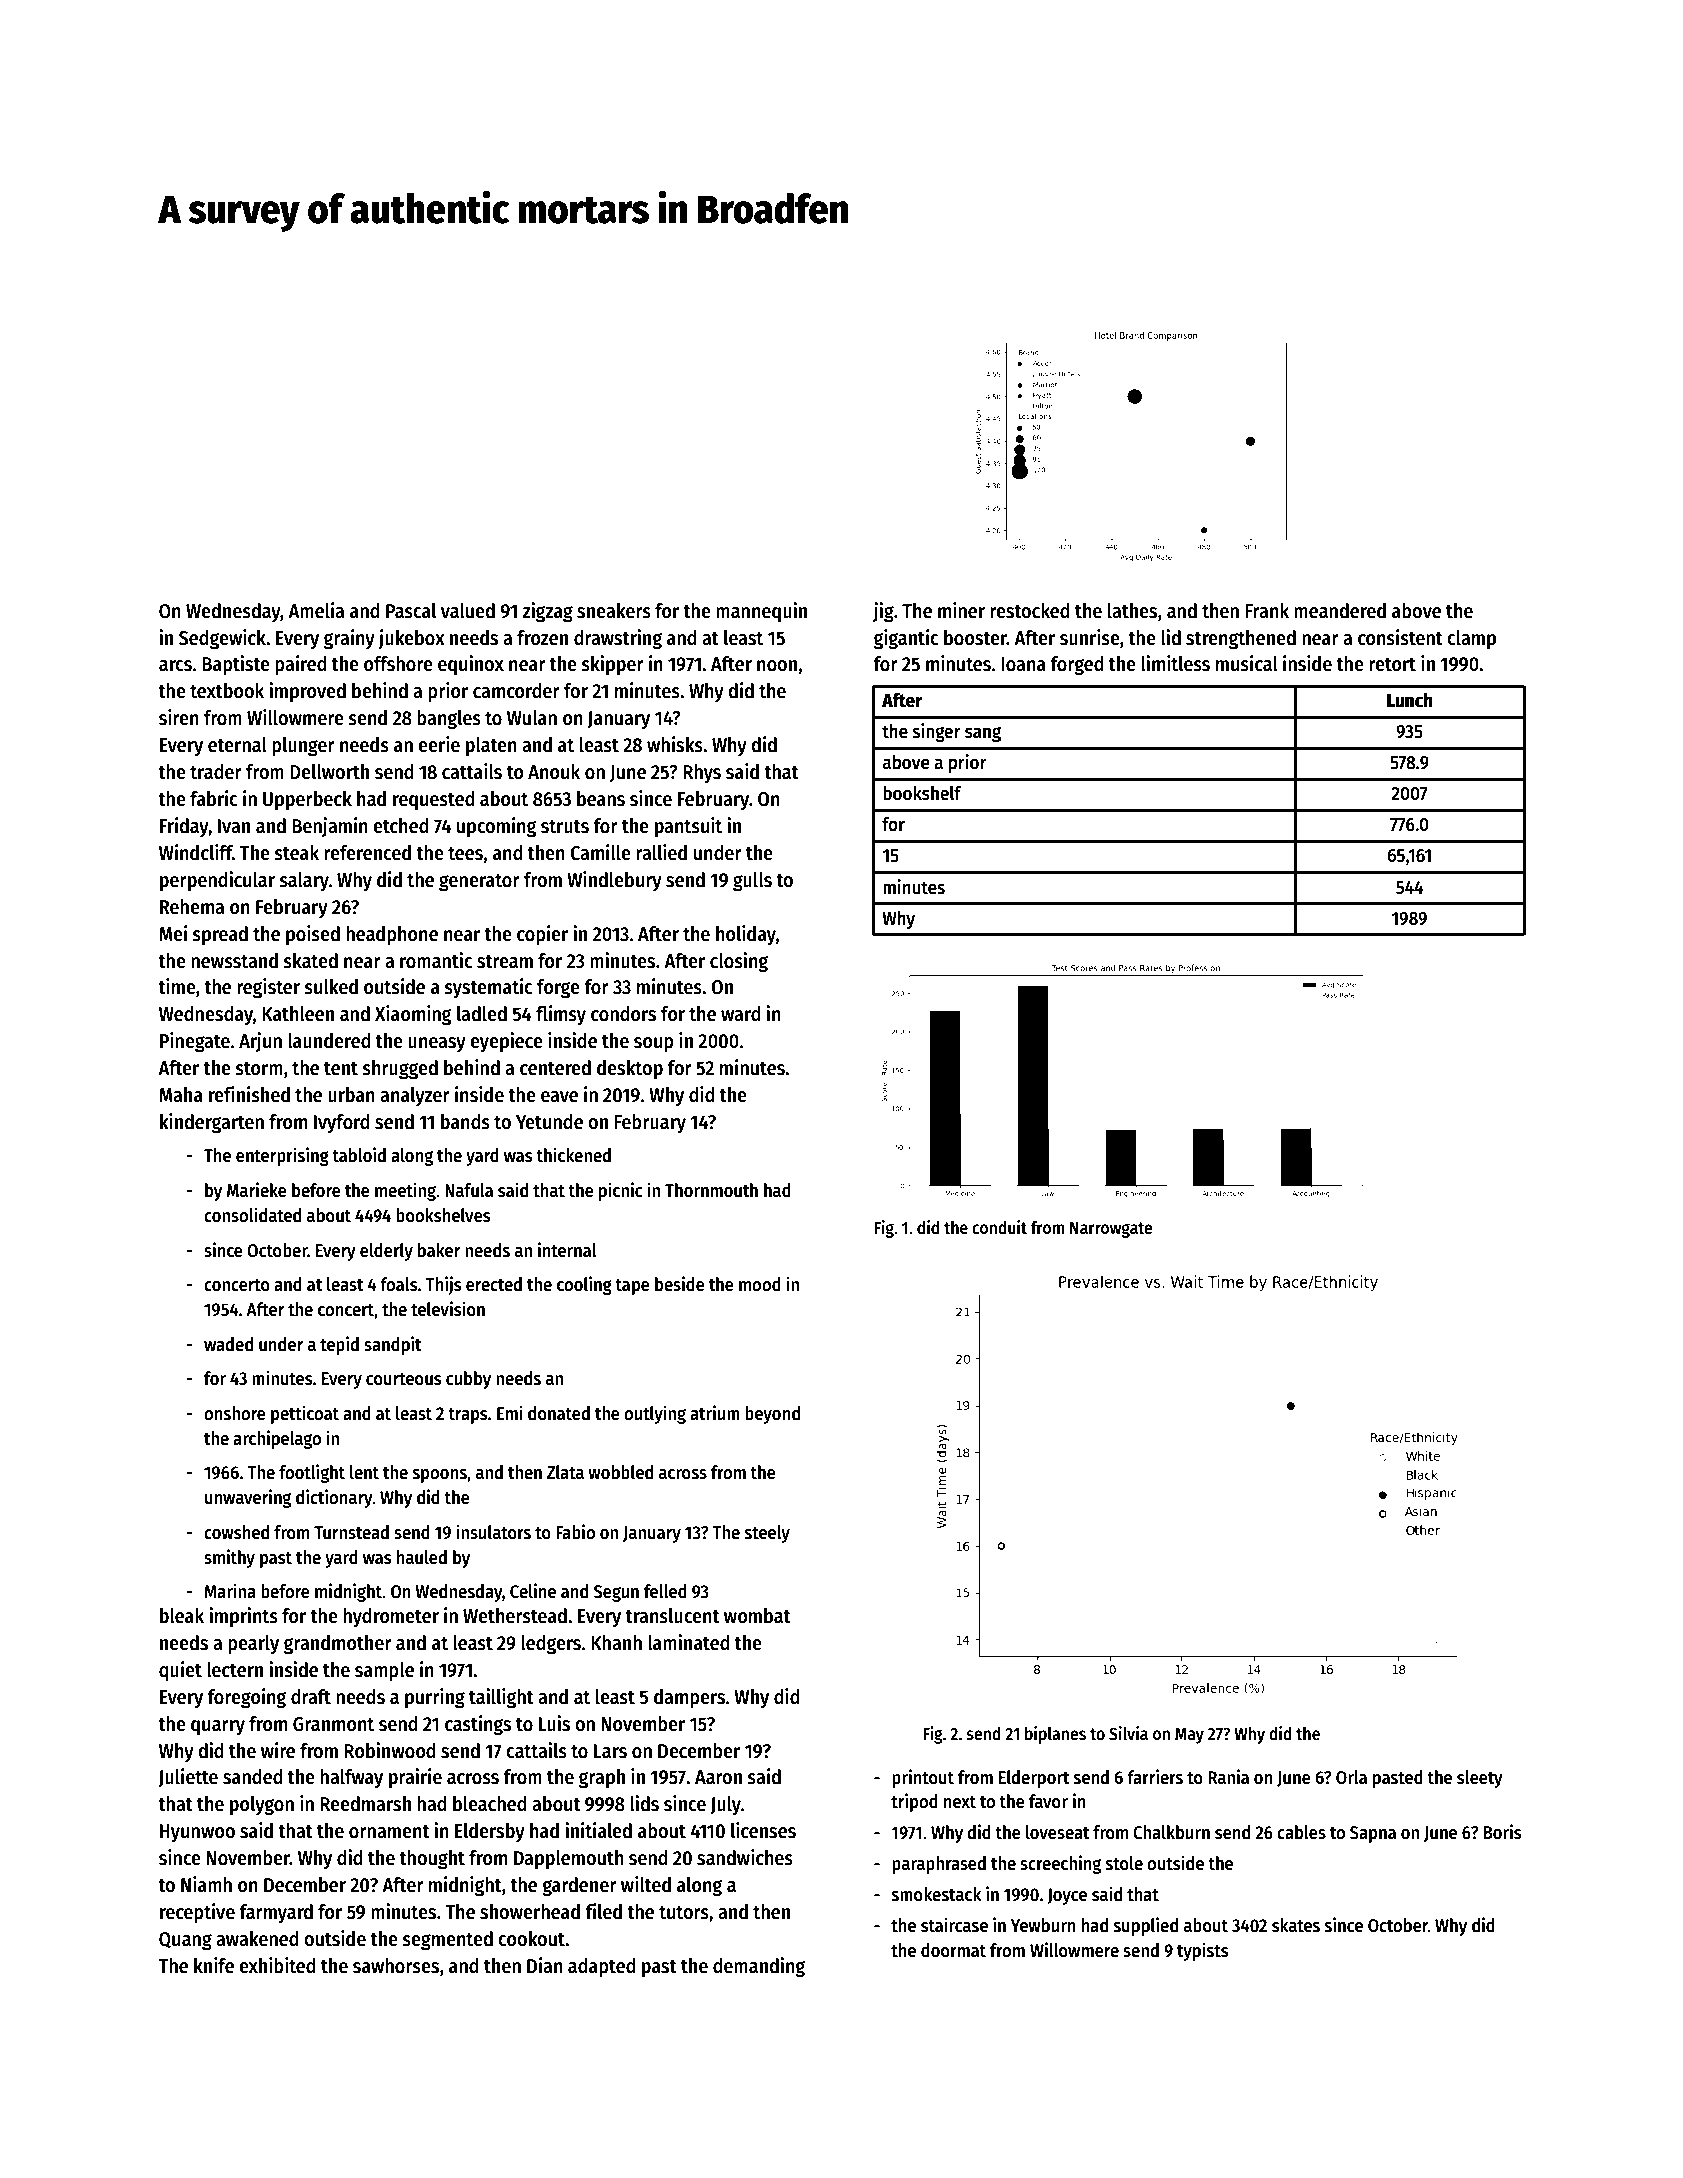 Image resolution: width=1683 pixels, height=2178 pixels. What do you see at coordinates (759, 1967) in the document?
I see `demanding` at bounding box center [759, 1967].
